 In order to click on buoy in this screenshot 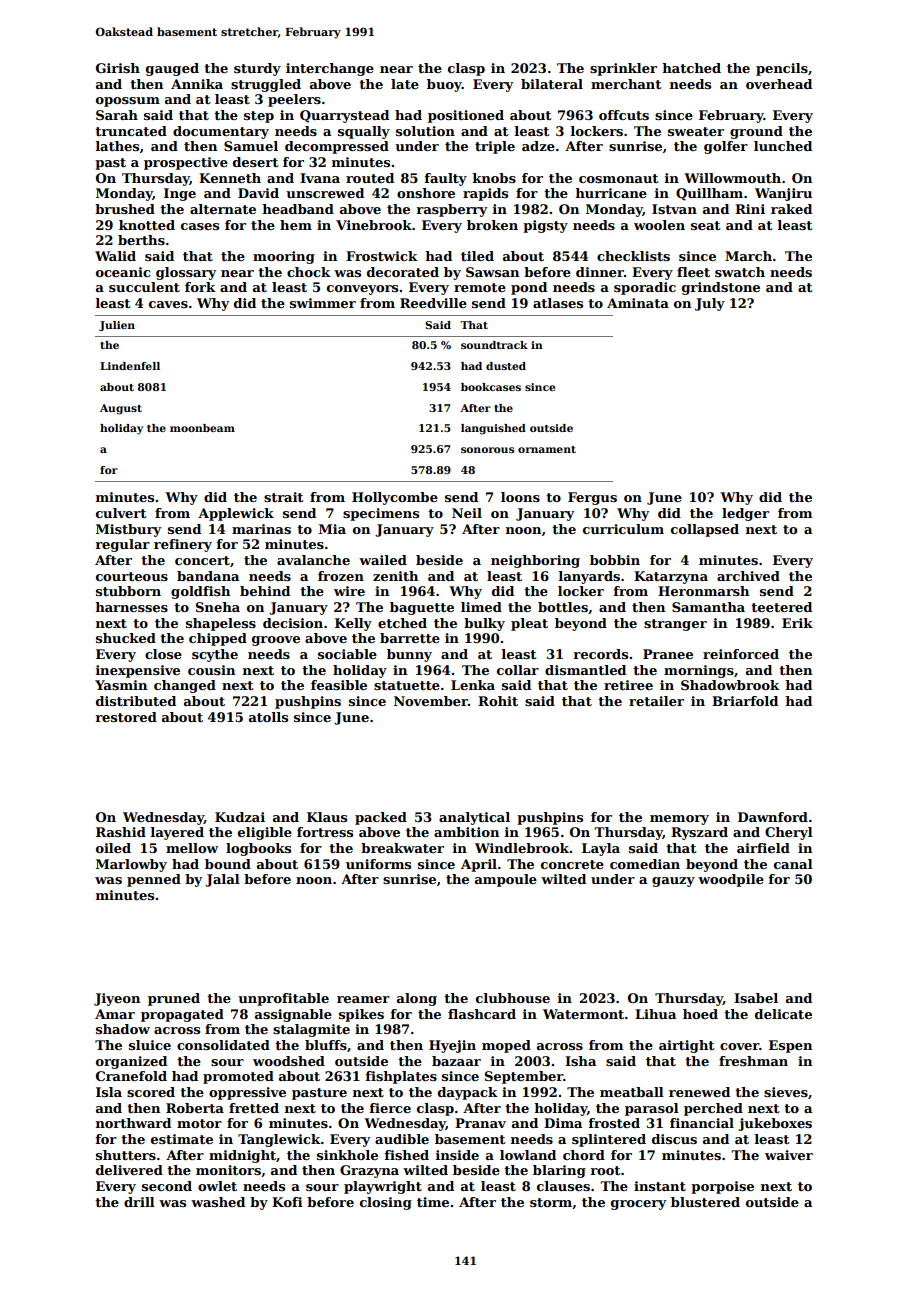, I will do `click(444, 85)`.
